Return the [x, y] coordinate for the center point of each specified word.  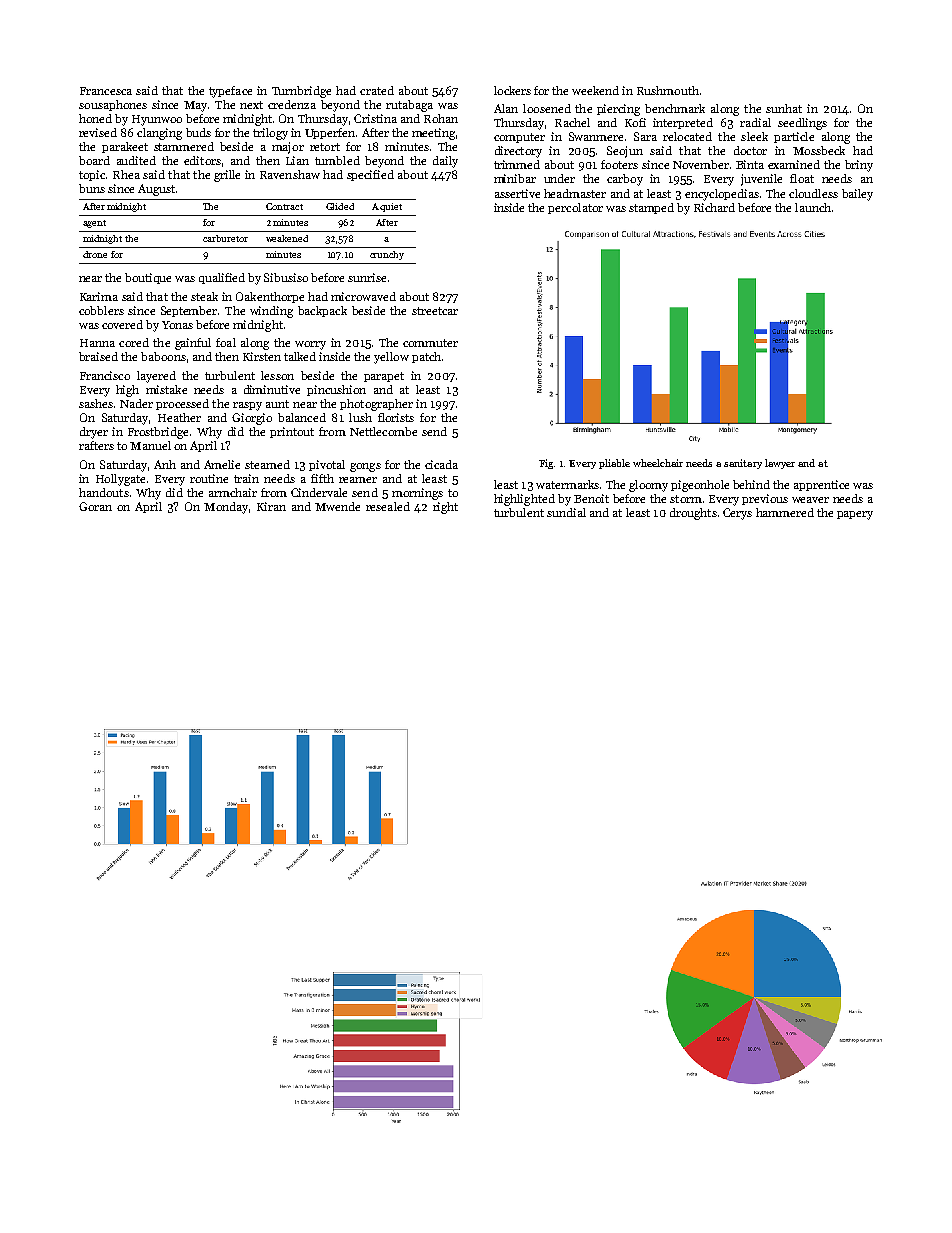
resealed [388, 506]
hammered [785, 512]
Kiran [271, 506]
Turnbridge [301, 92]
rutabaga [409, 106]
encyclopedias [722, 195]
